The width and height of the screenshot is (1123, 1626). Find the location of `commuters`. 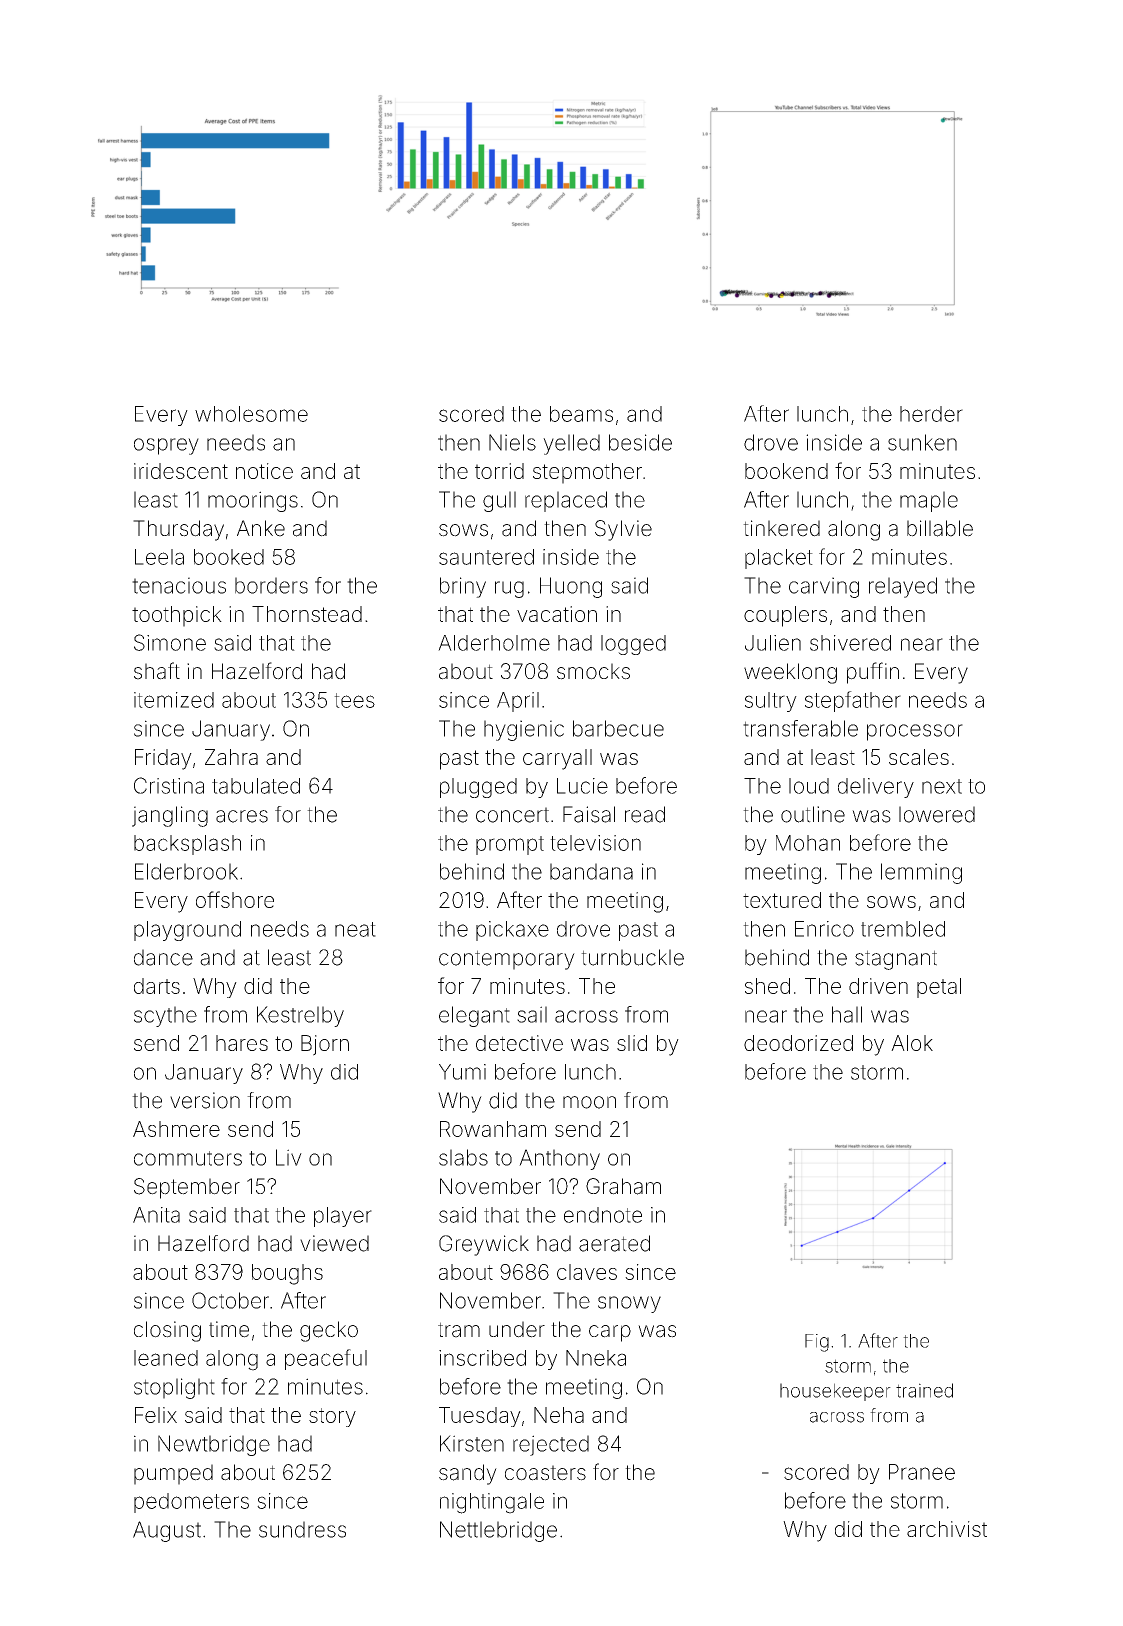

commuters is located at coordinates (188, 1158).
